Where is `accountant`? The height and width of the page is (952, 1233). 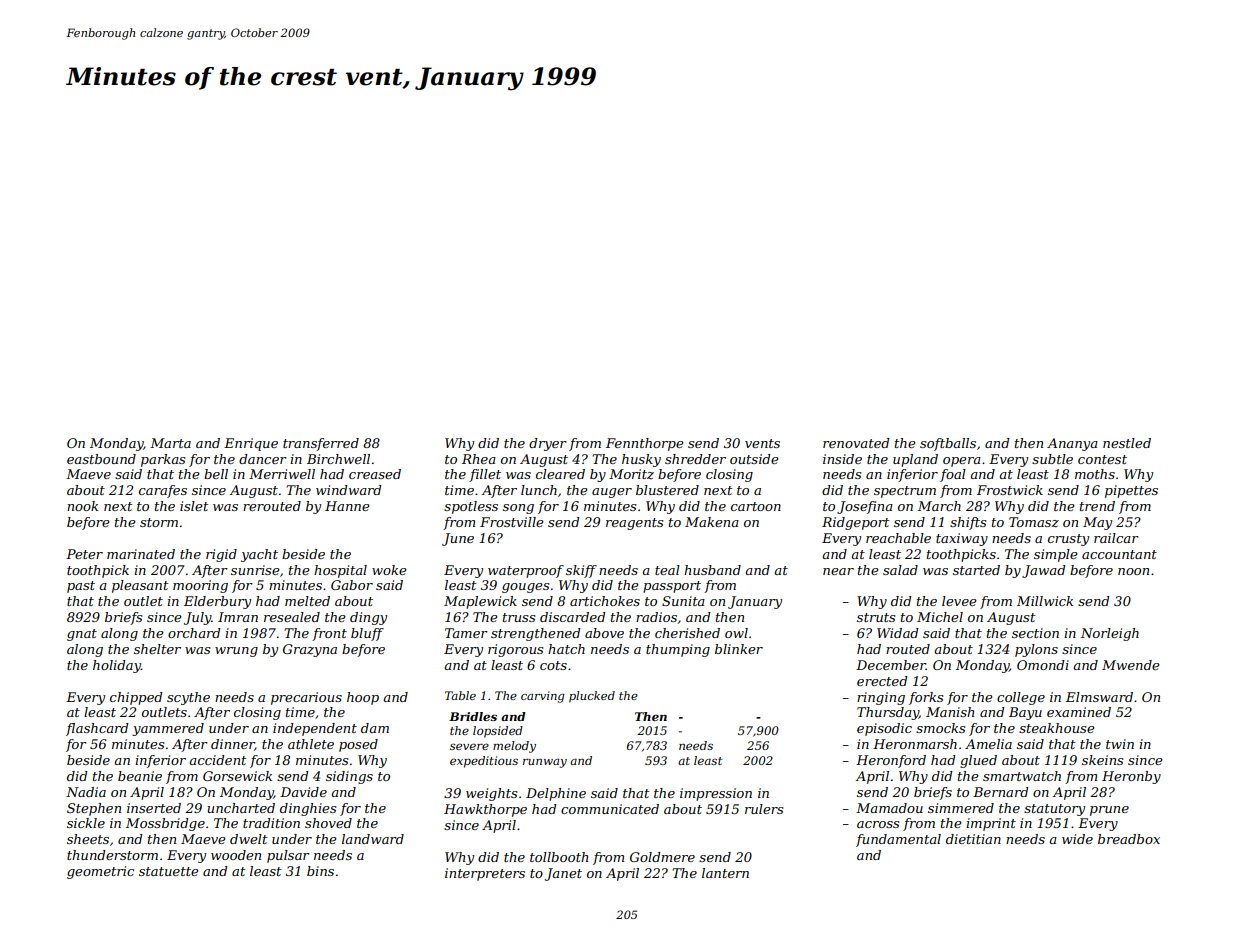
accountant is located at coordinates (1119, 554).
